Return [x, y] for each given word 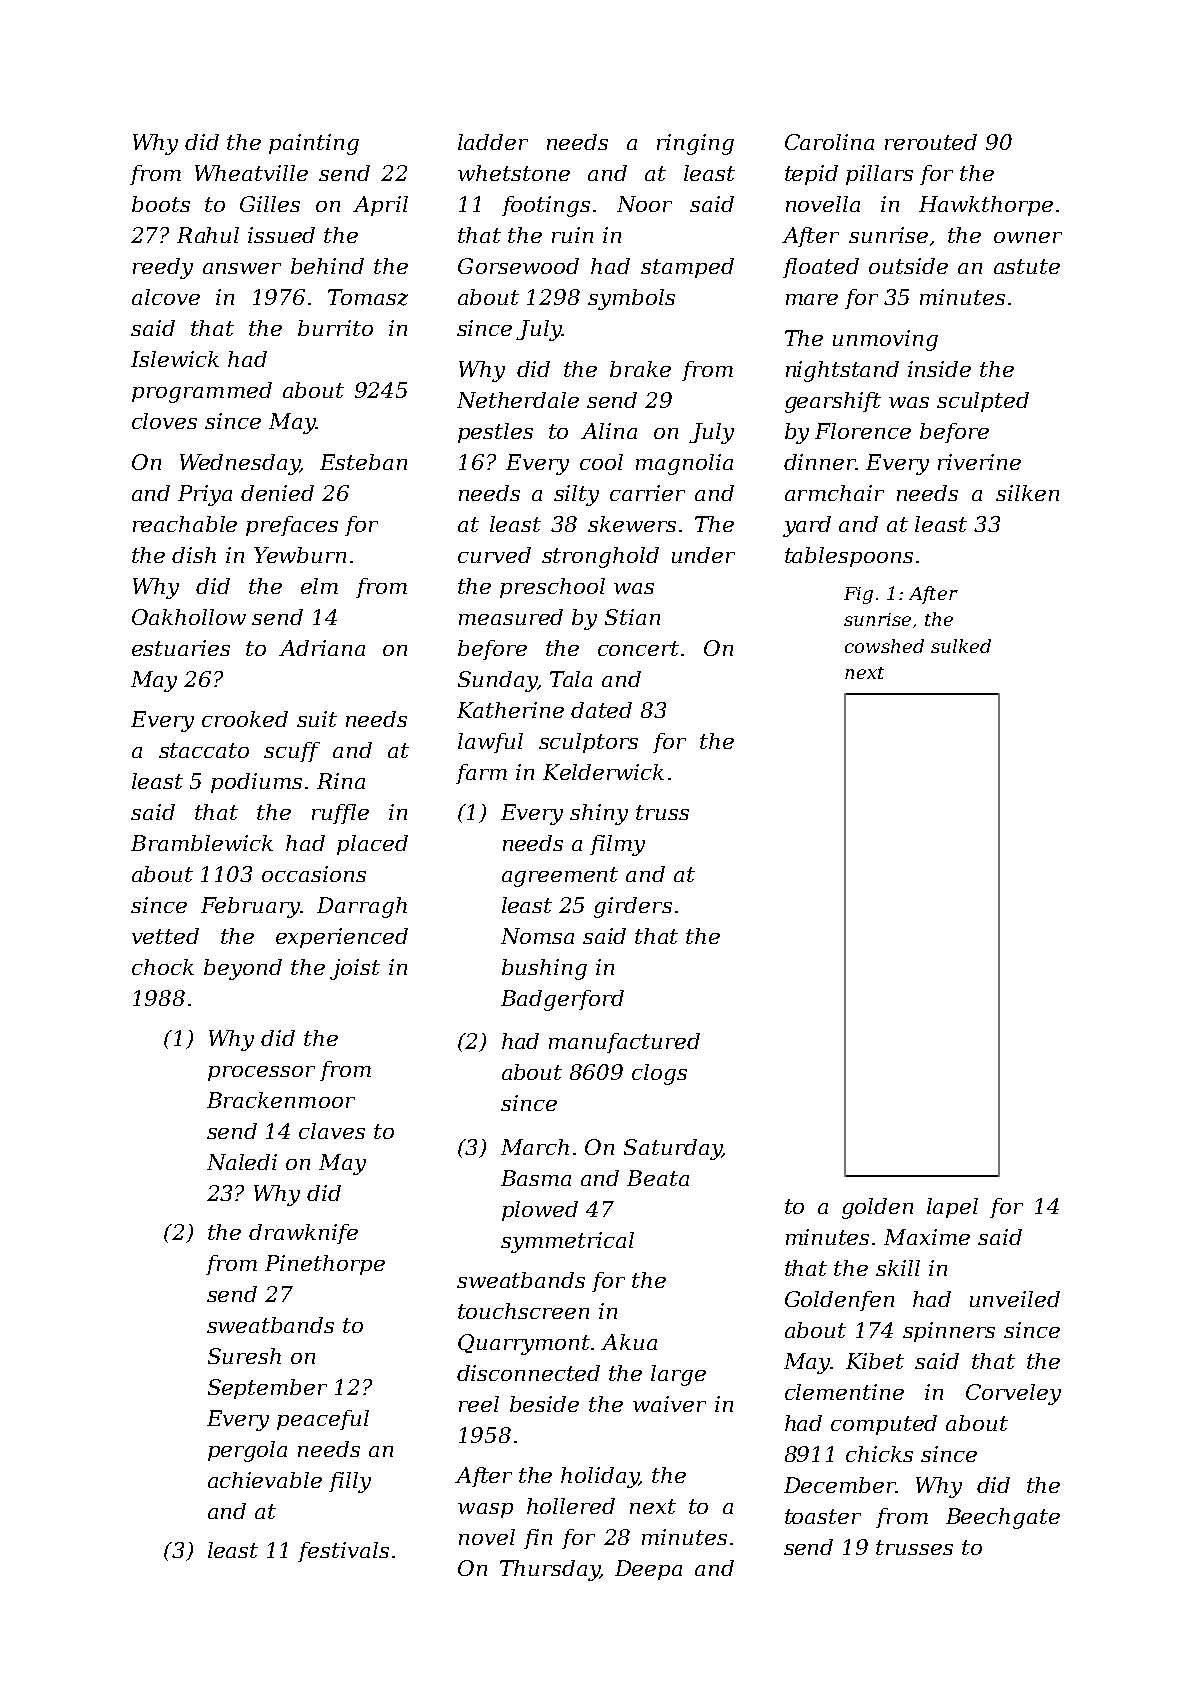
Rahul [208, 235]
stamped [687, 268]
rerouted [931, 142]
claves [332, 1131]
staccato [204, 750]
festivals [343, 1552]
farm [481, 774]
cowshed [884, 646]
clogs [659, 1074]
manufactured [624, 1043]
